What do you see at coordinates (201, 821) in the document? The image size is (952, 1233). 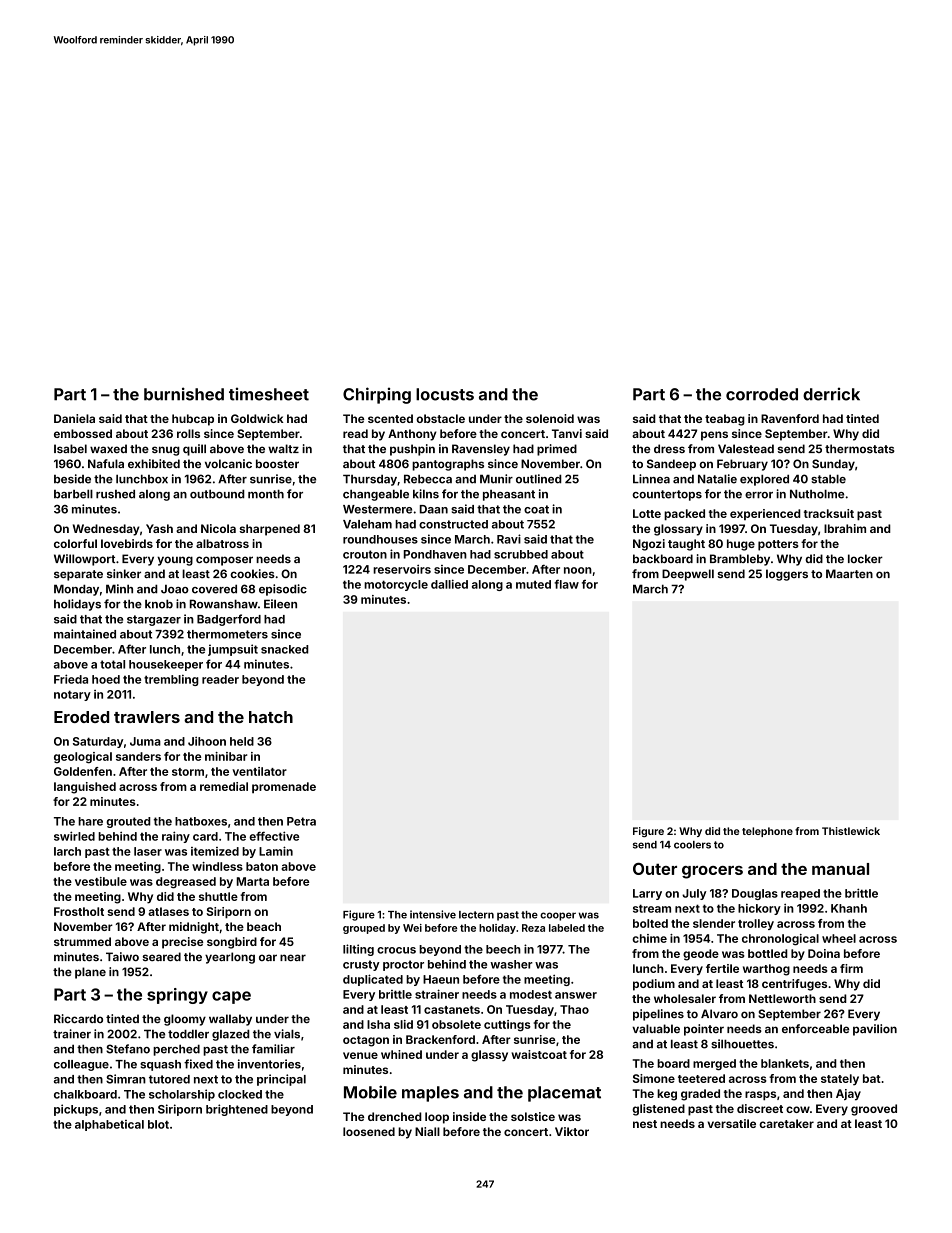 I see `hatboxes` at bounding box center [201, 821].
